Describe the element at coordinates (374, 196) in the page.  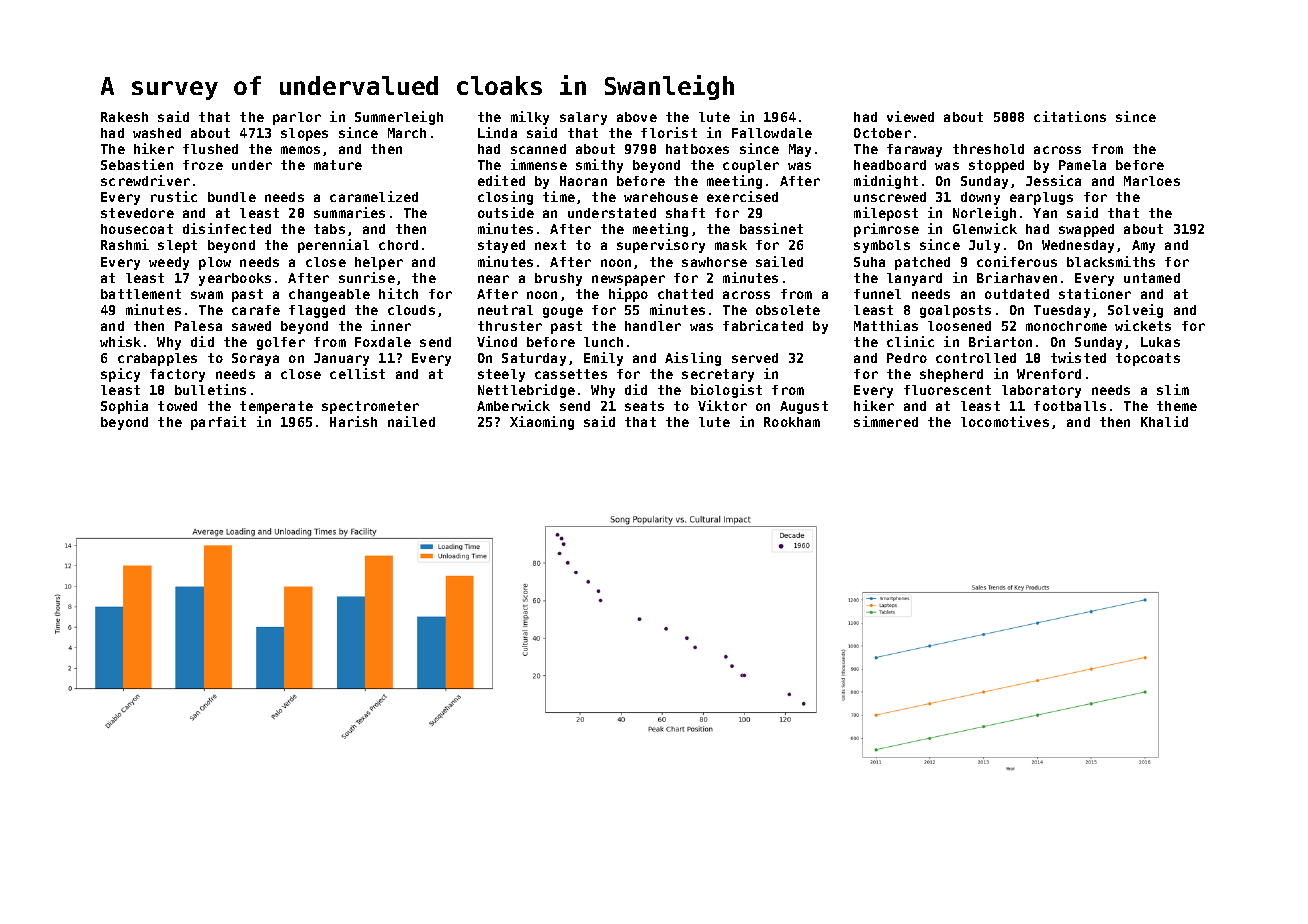
I see `caramelized` at that location.
